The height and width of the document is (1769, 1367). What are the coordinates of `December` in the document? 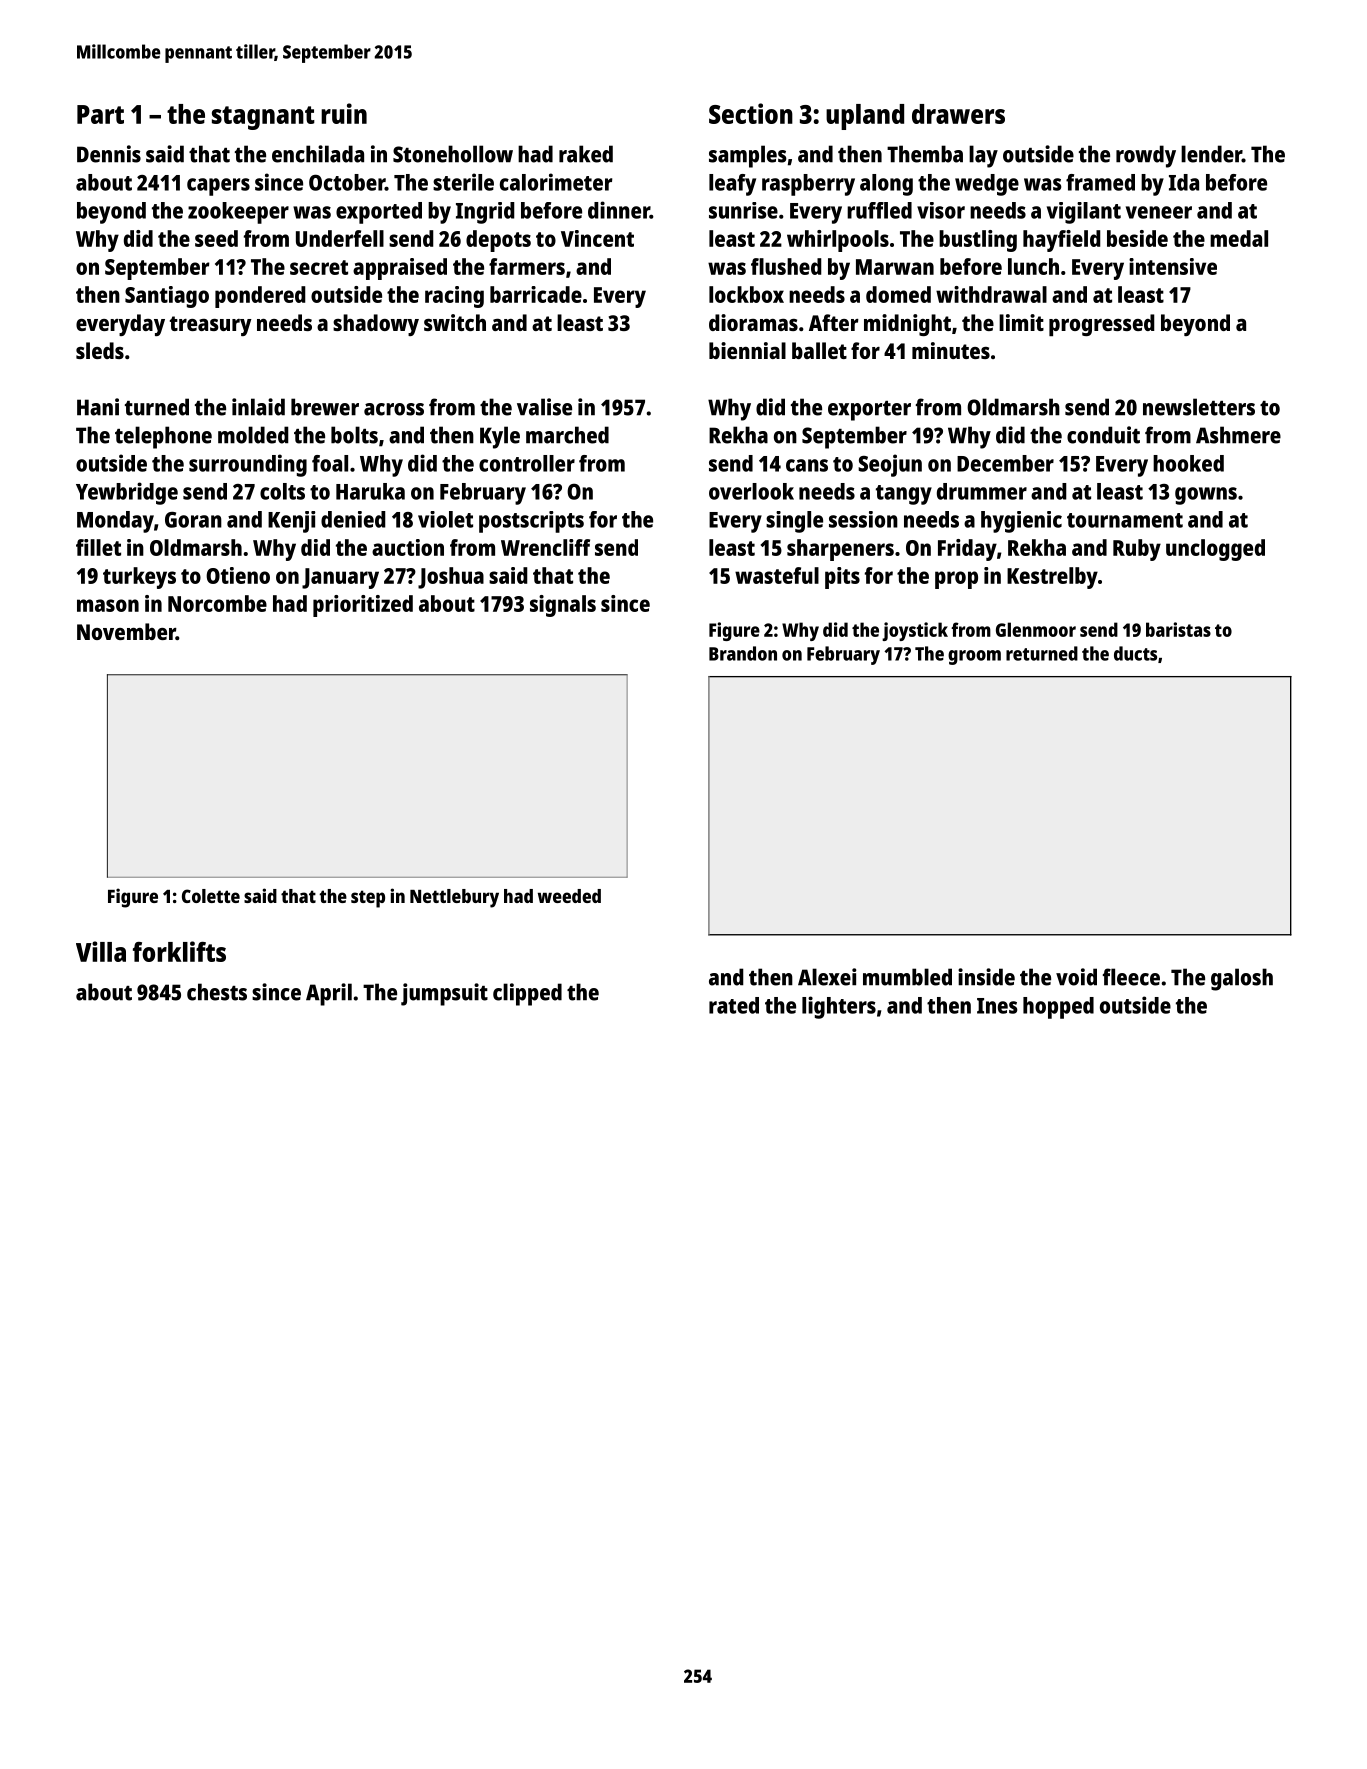 It's located at (1005, 463).
